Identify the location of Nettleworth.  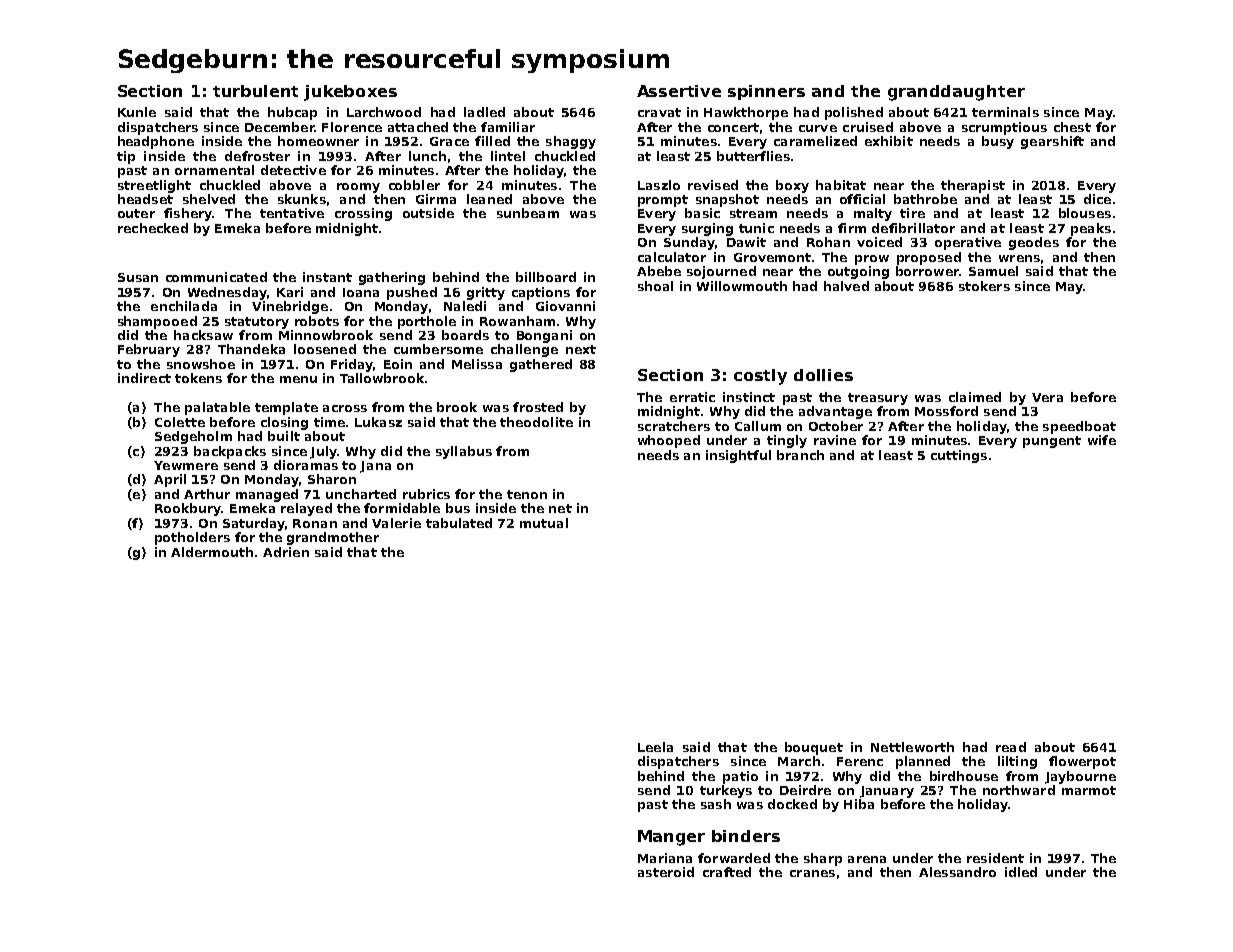
(912, 747).
